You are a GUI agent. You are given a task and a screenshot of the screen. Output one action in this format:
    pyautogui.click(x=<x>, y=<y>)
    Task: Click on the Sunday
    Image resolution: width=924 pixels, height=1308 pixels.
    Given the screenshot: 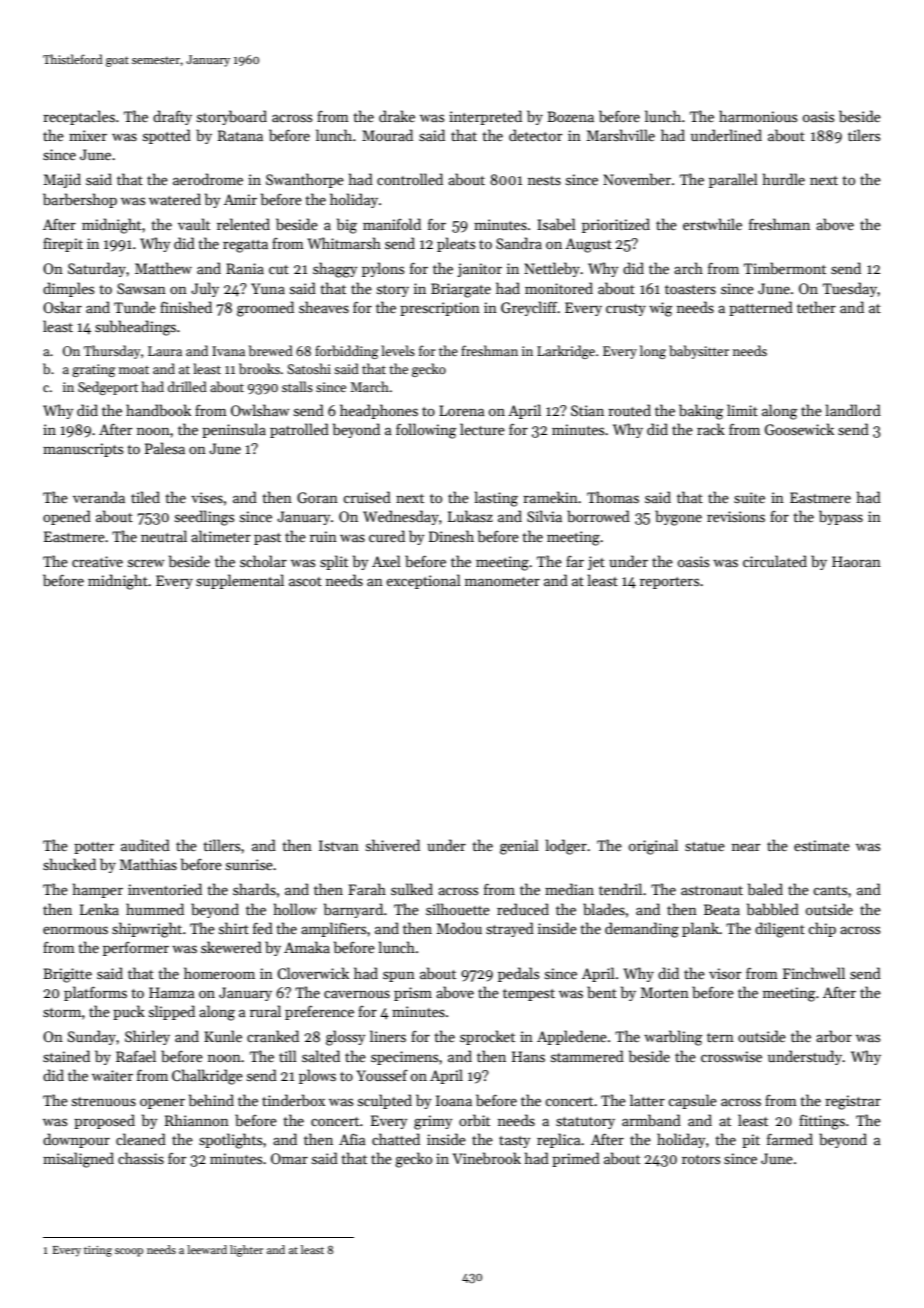 What is the action you would take?
    pyautogui.click(x=92, y=1037)
